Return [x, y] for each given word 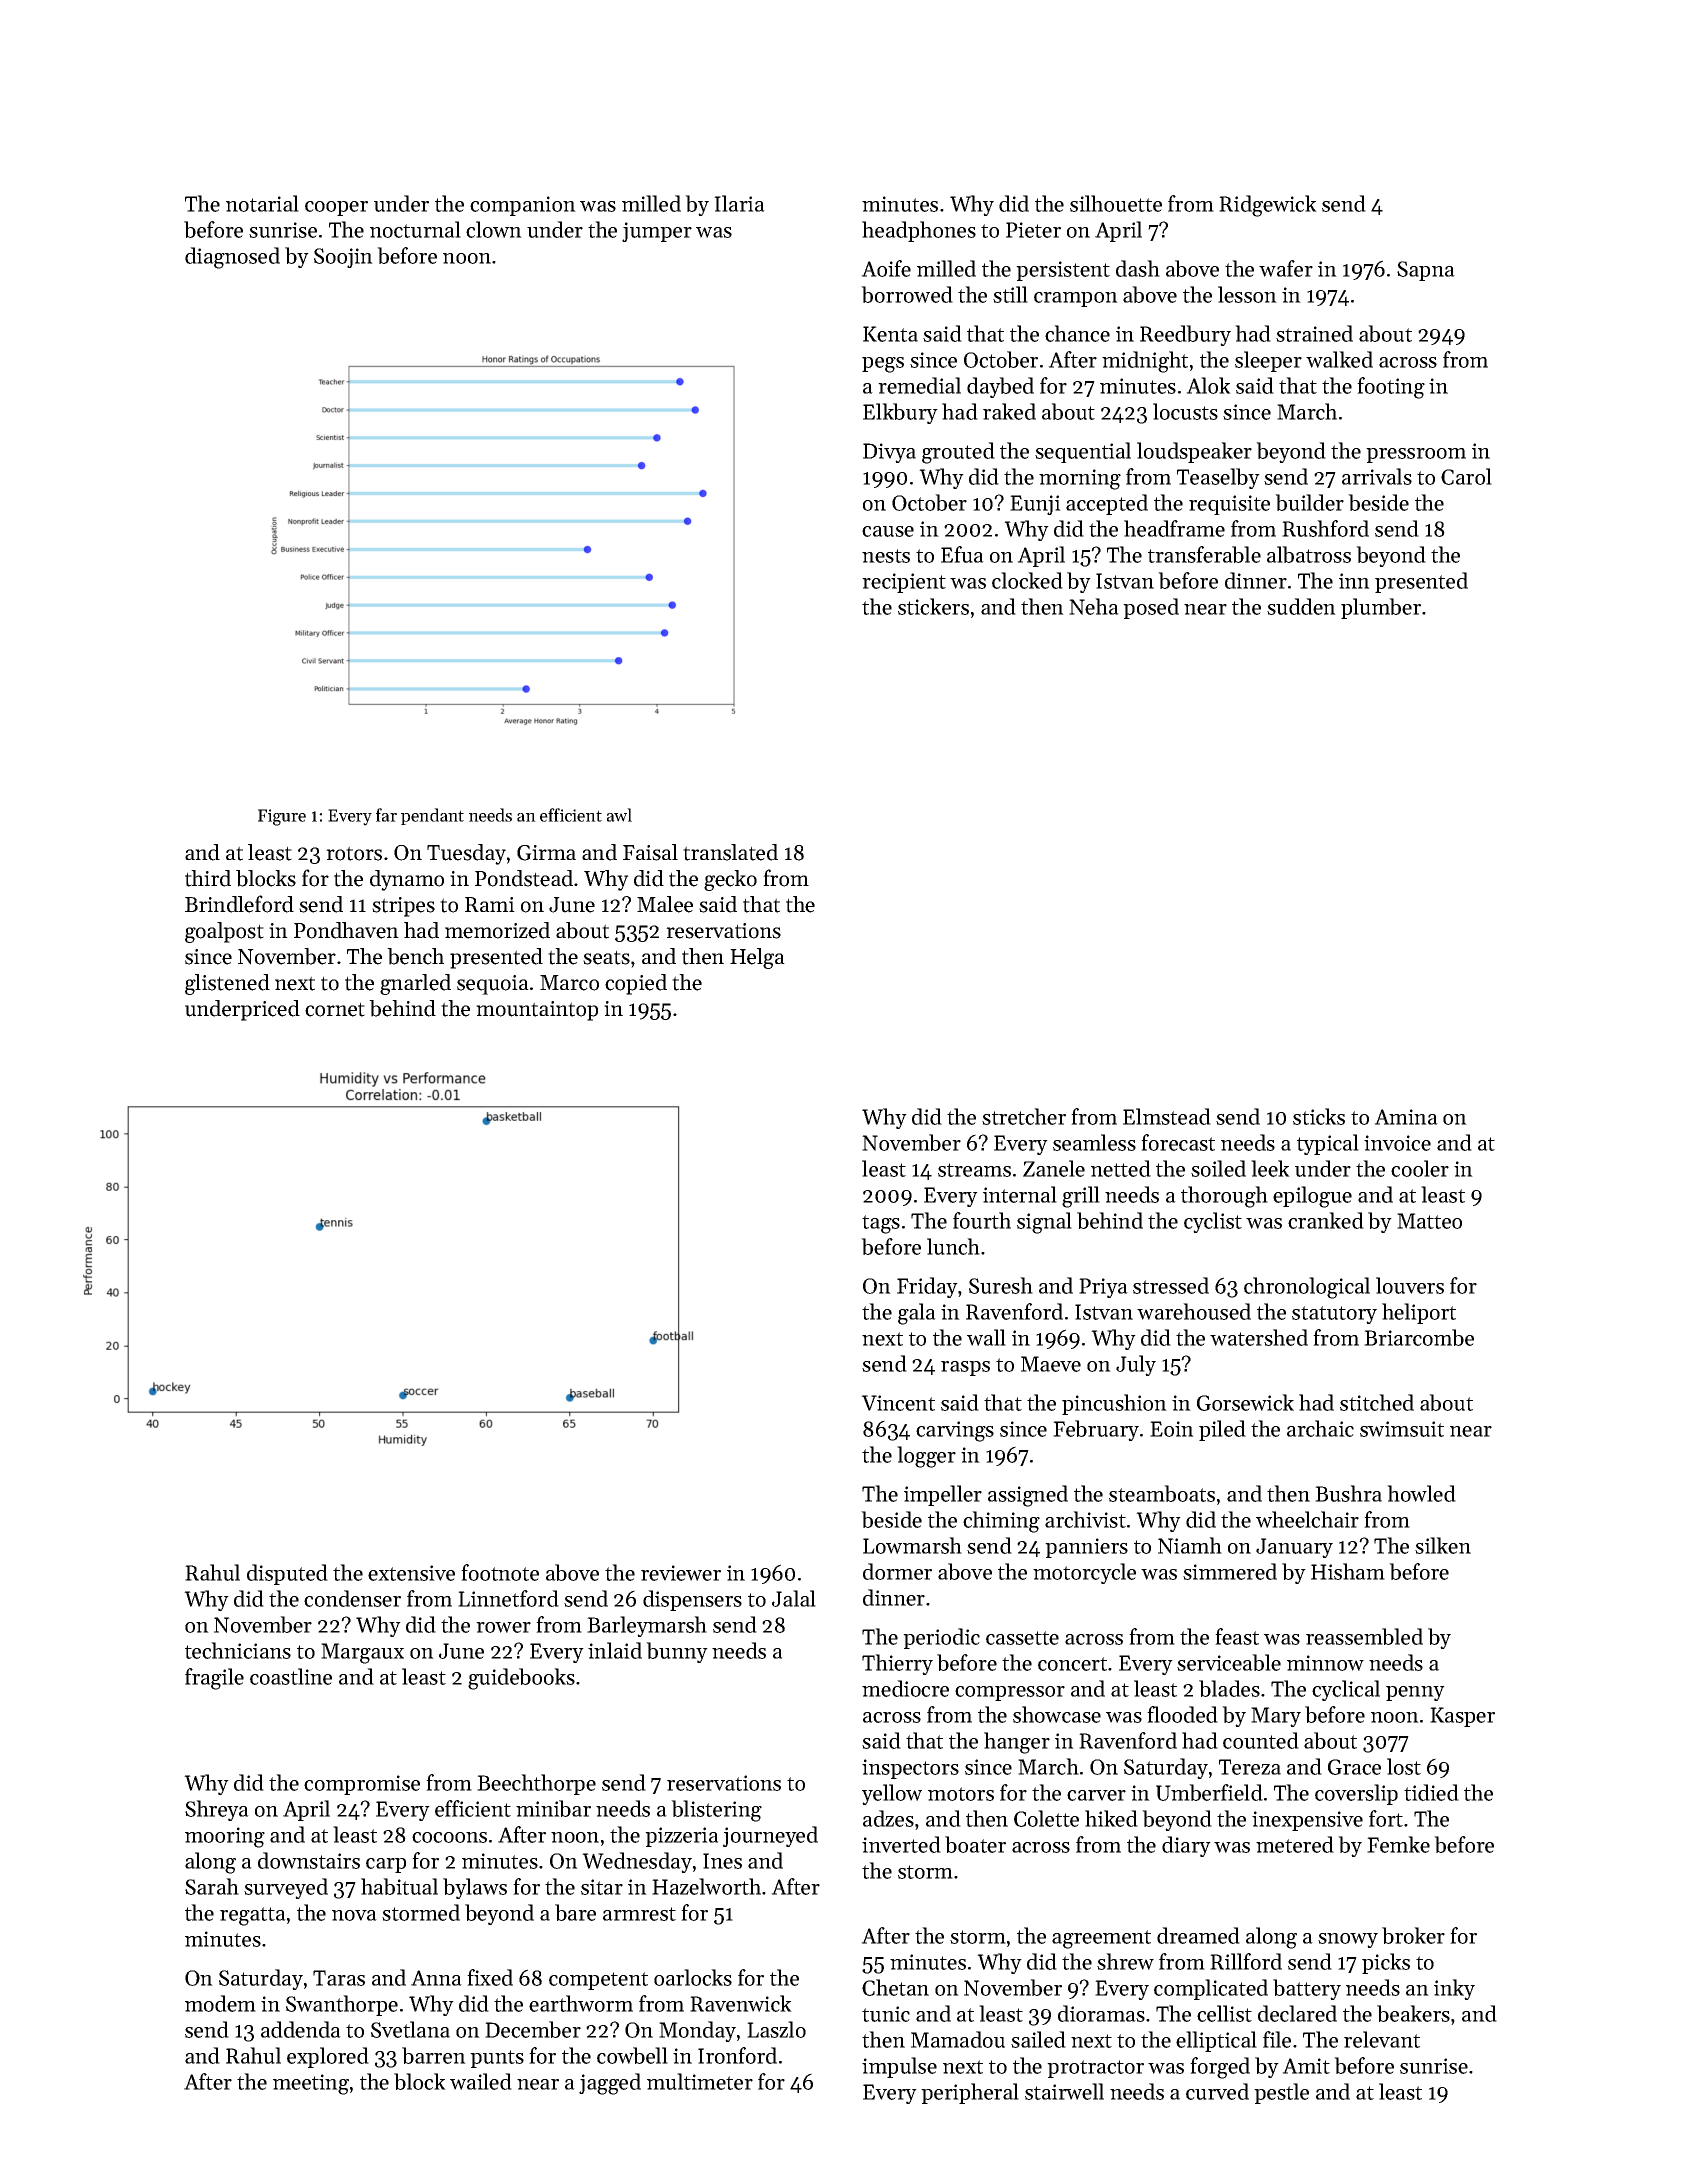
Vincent [898, 1403]
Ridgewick [1268, 206]
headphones [919, 231]
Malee [665, 904]
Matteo [1429, 1221]
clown [494, 229]
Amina [1406, 1117]
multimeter [700, 2081]
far [386, 815]
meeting [311, 2084]
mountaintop [537, 1011]
